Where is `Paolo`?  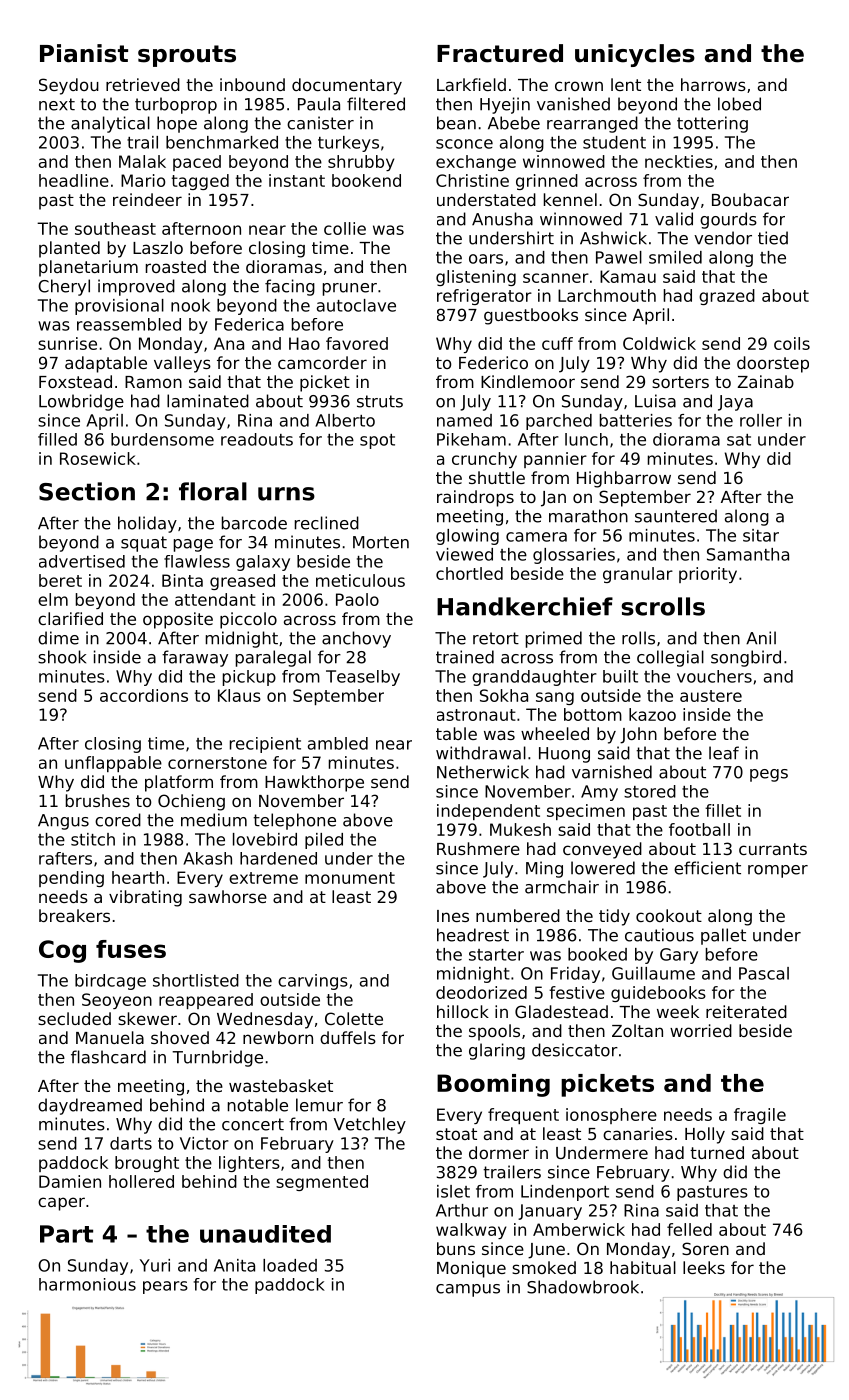 Paolo is located at coordinates (357, 599).
